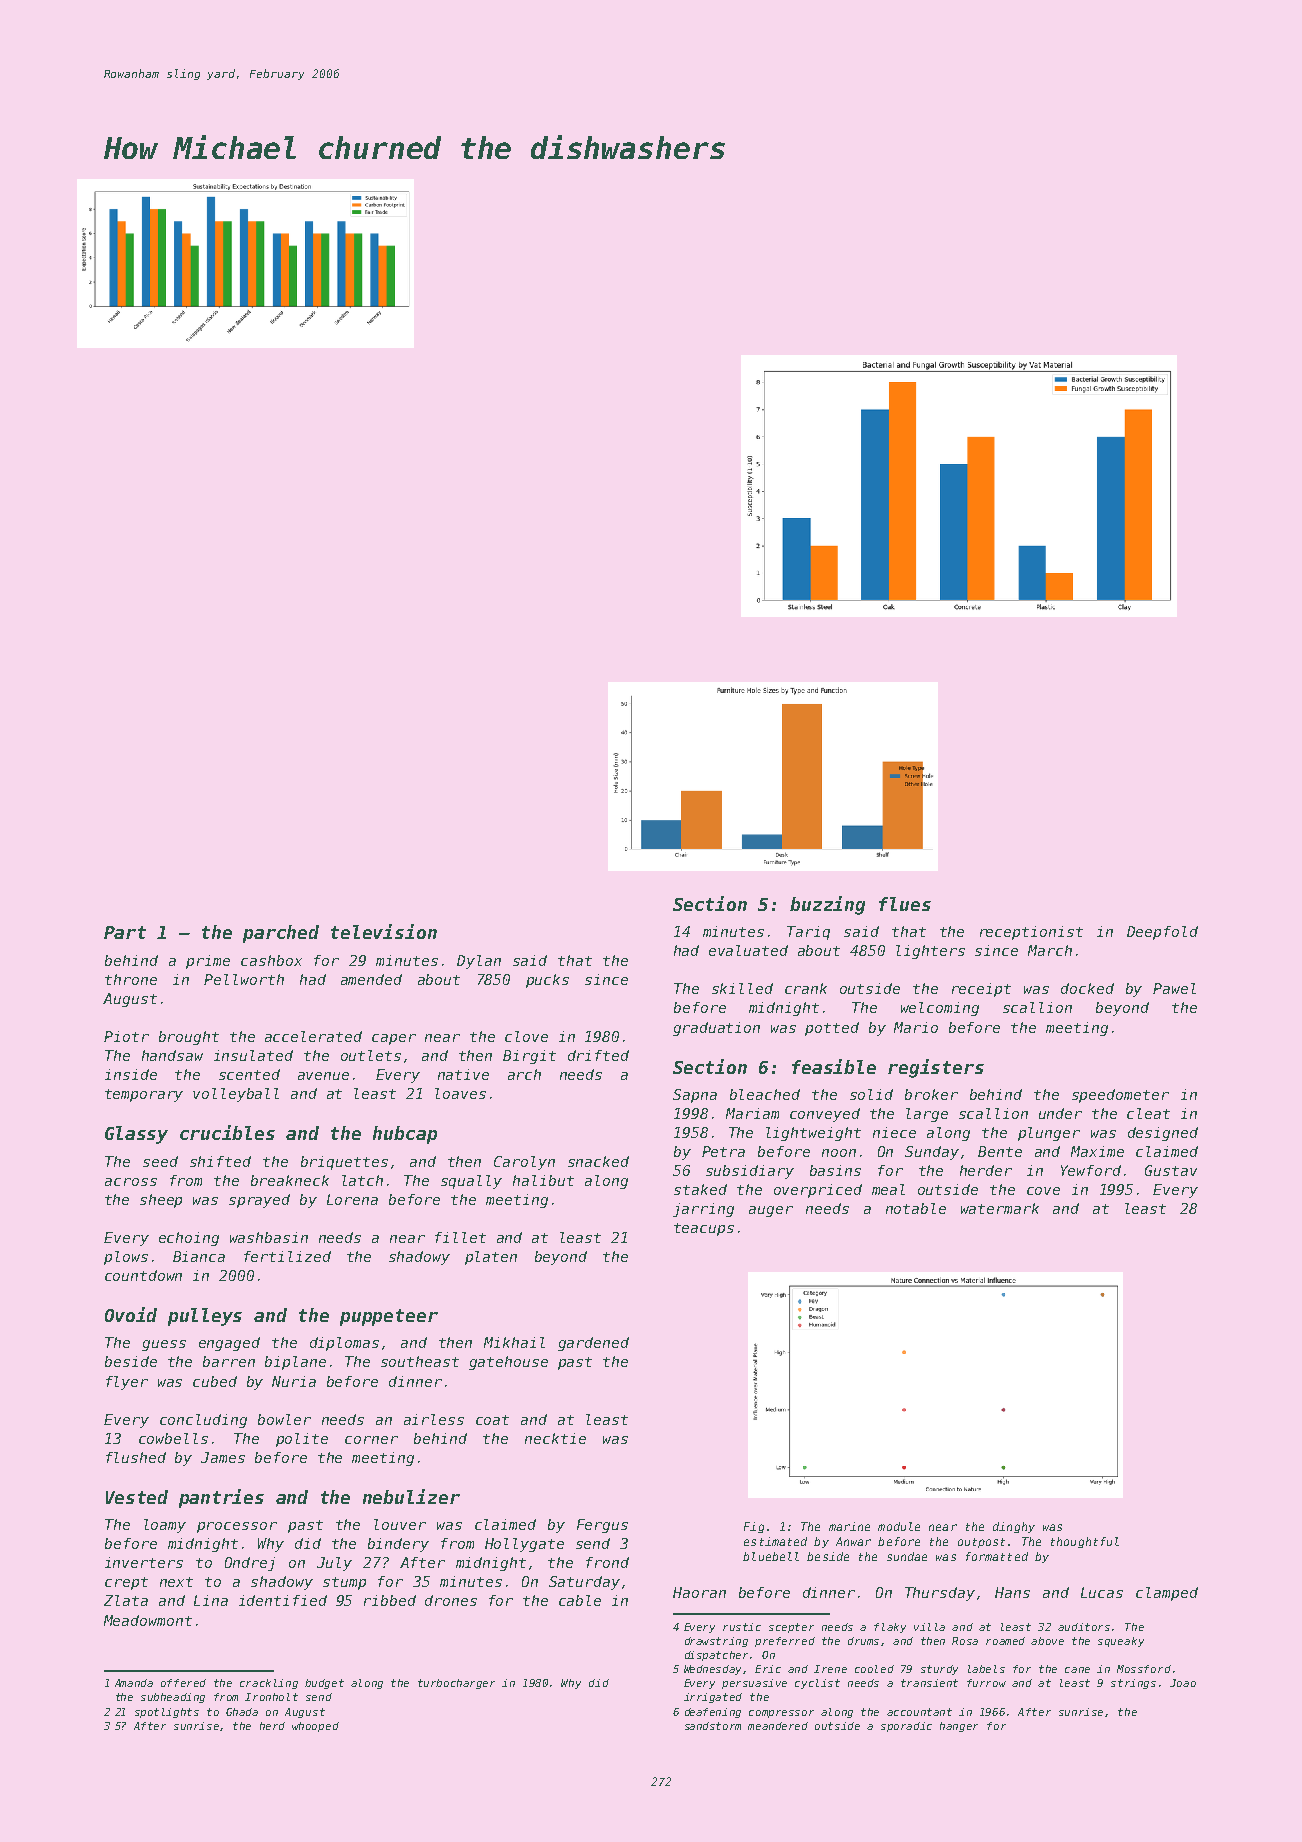 Image resolution: width=1302 pixels, height=1842 pixels. I want to click on Mariam, so click(752, 1113).
